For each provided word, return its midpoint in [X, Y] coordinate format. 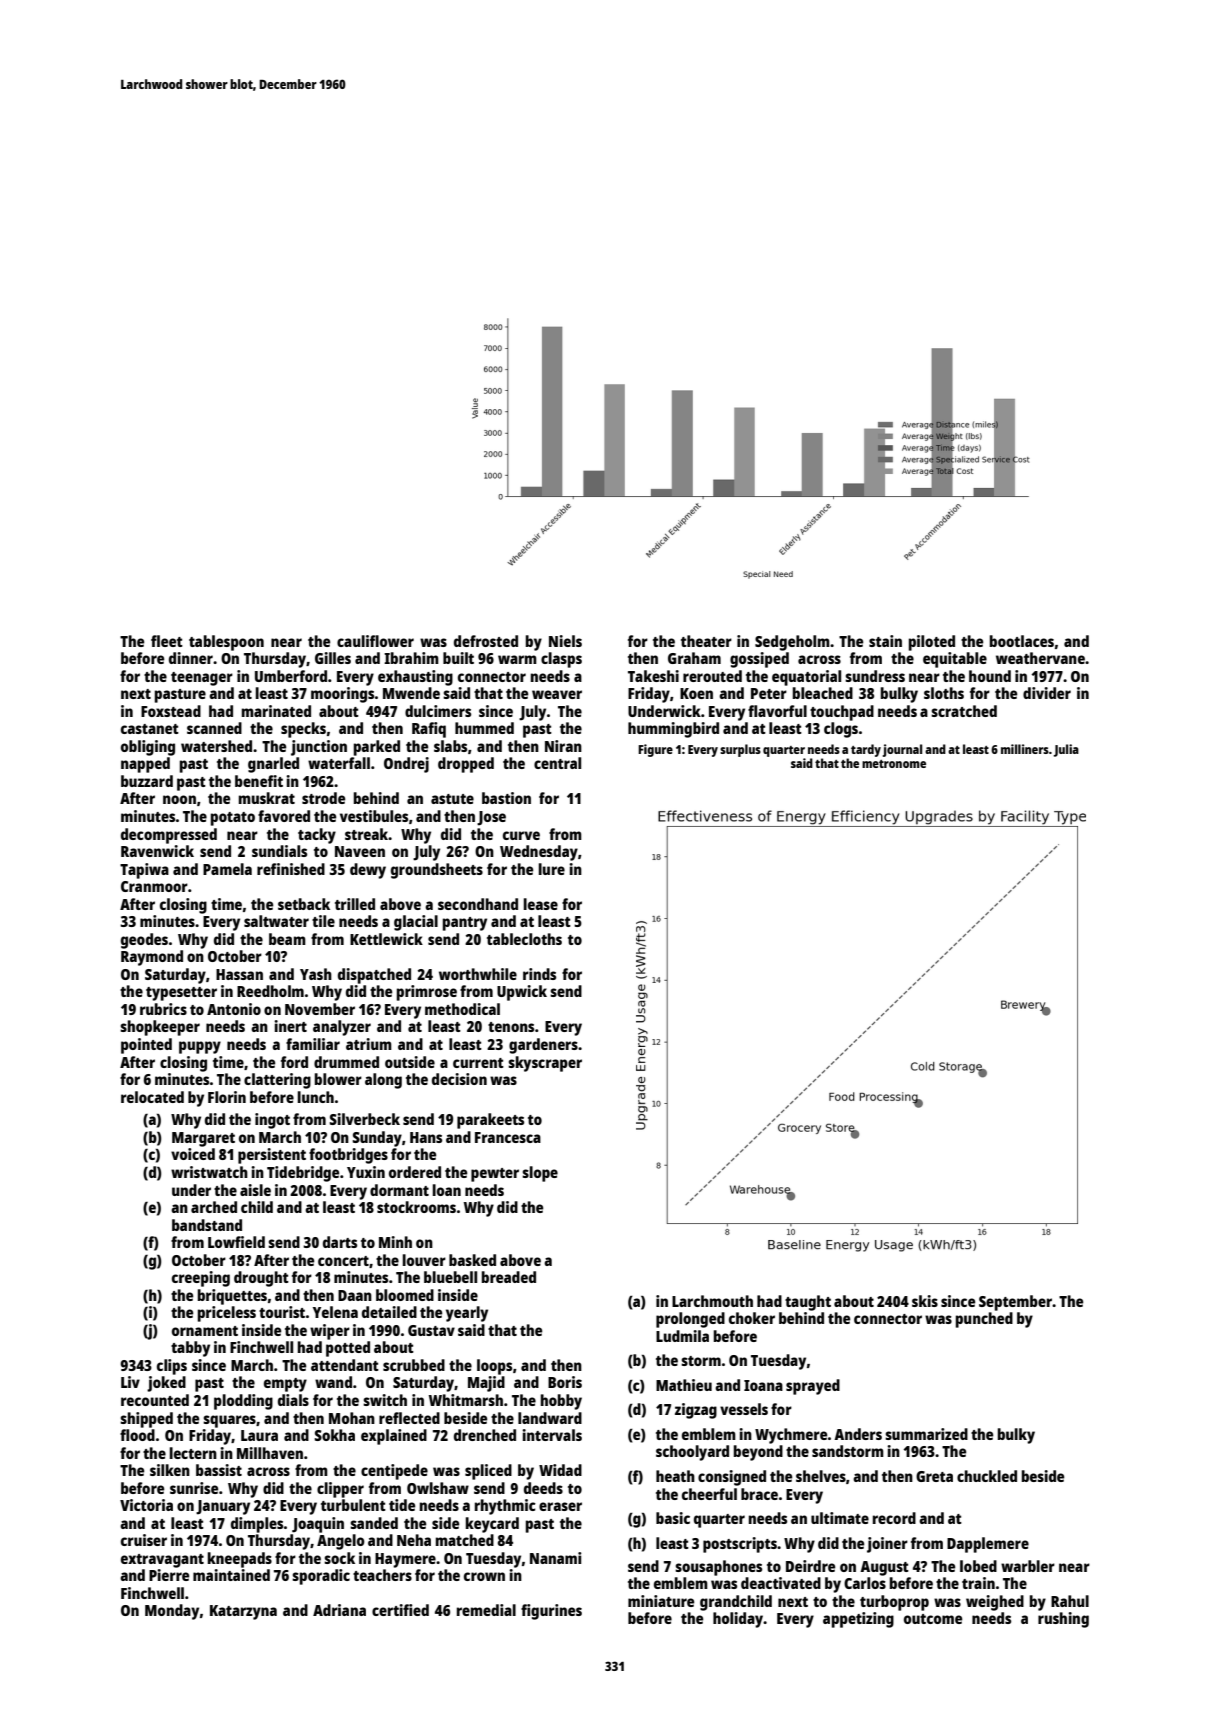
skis [925, 1301]
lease [541, 904]
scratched [964, 711]
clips [172, 1367]
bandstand [207, 1225]
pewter [495, 1175]
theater [706, 641]
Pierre [169, 1575]
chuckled [987, 1476]
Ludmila [682, 1336]
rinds [539, 974]
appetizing [858, 1620]
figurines [551, 1612]
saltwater [276, 921]
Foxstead [171, 711]
